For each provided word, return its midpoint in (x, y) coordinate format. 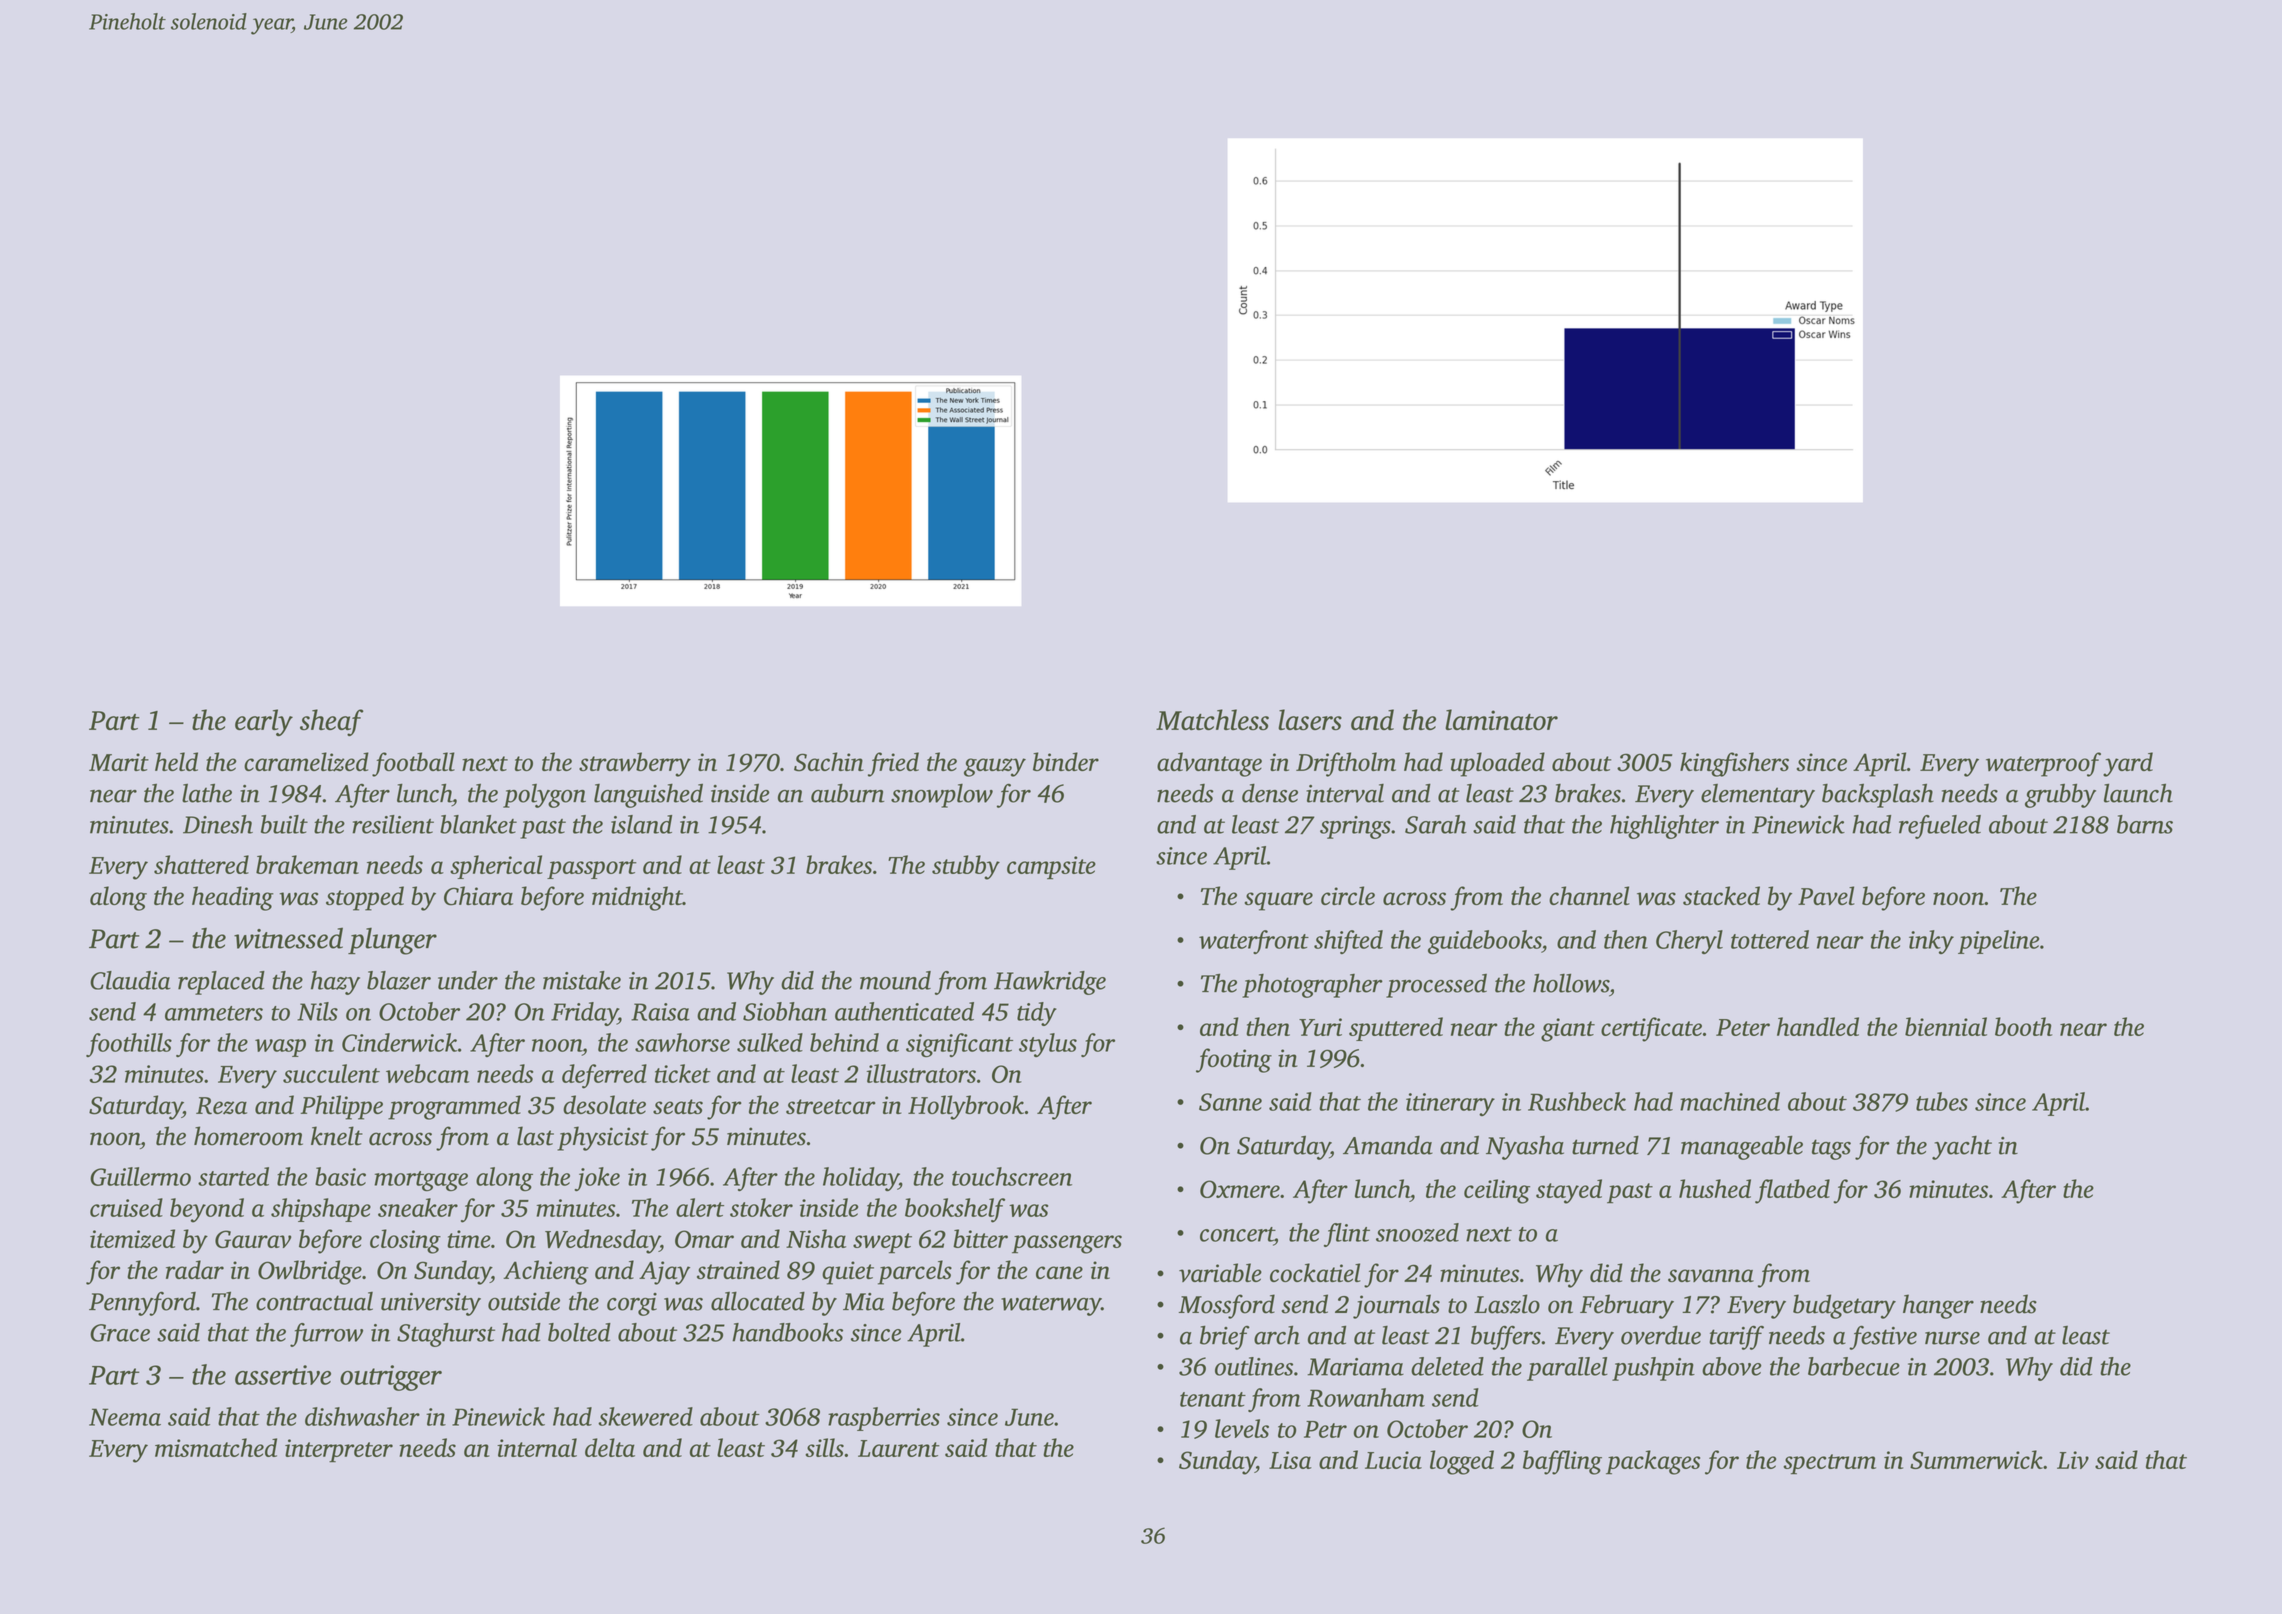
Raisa (660, 1012)
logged (1462, 1462)
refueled (1940, 827)
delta (610, 1447)
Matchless (1212, 719)
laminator (1501, 719)
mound (895, 980)
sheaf (332, 722)
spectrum (1829, 1464)
